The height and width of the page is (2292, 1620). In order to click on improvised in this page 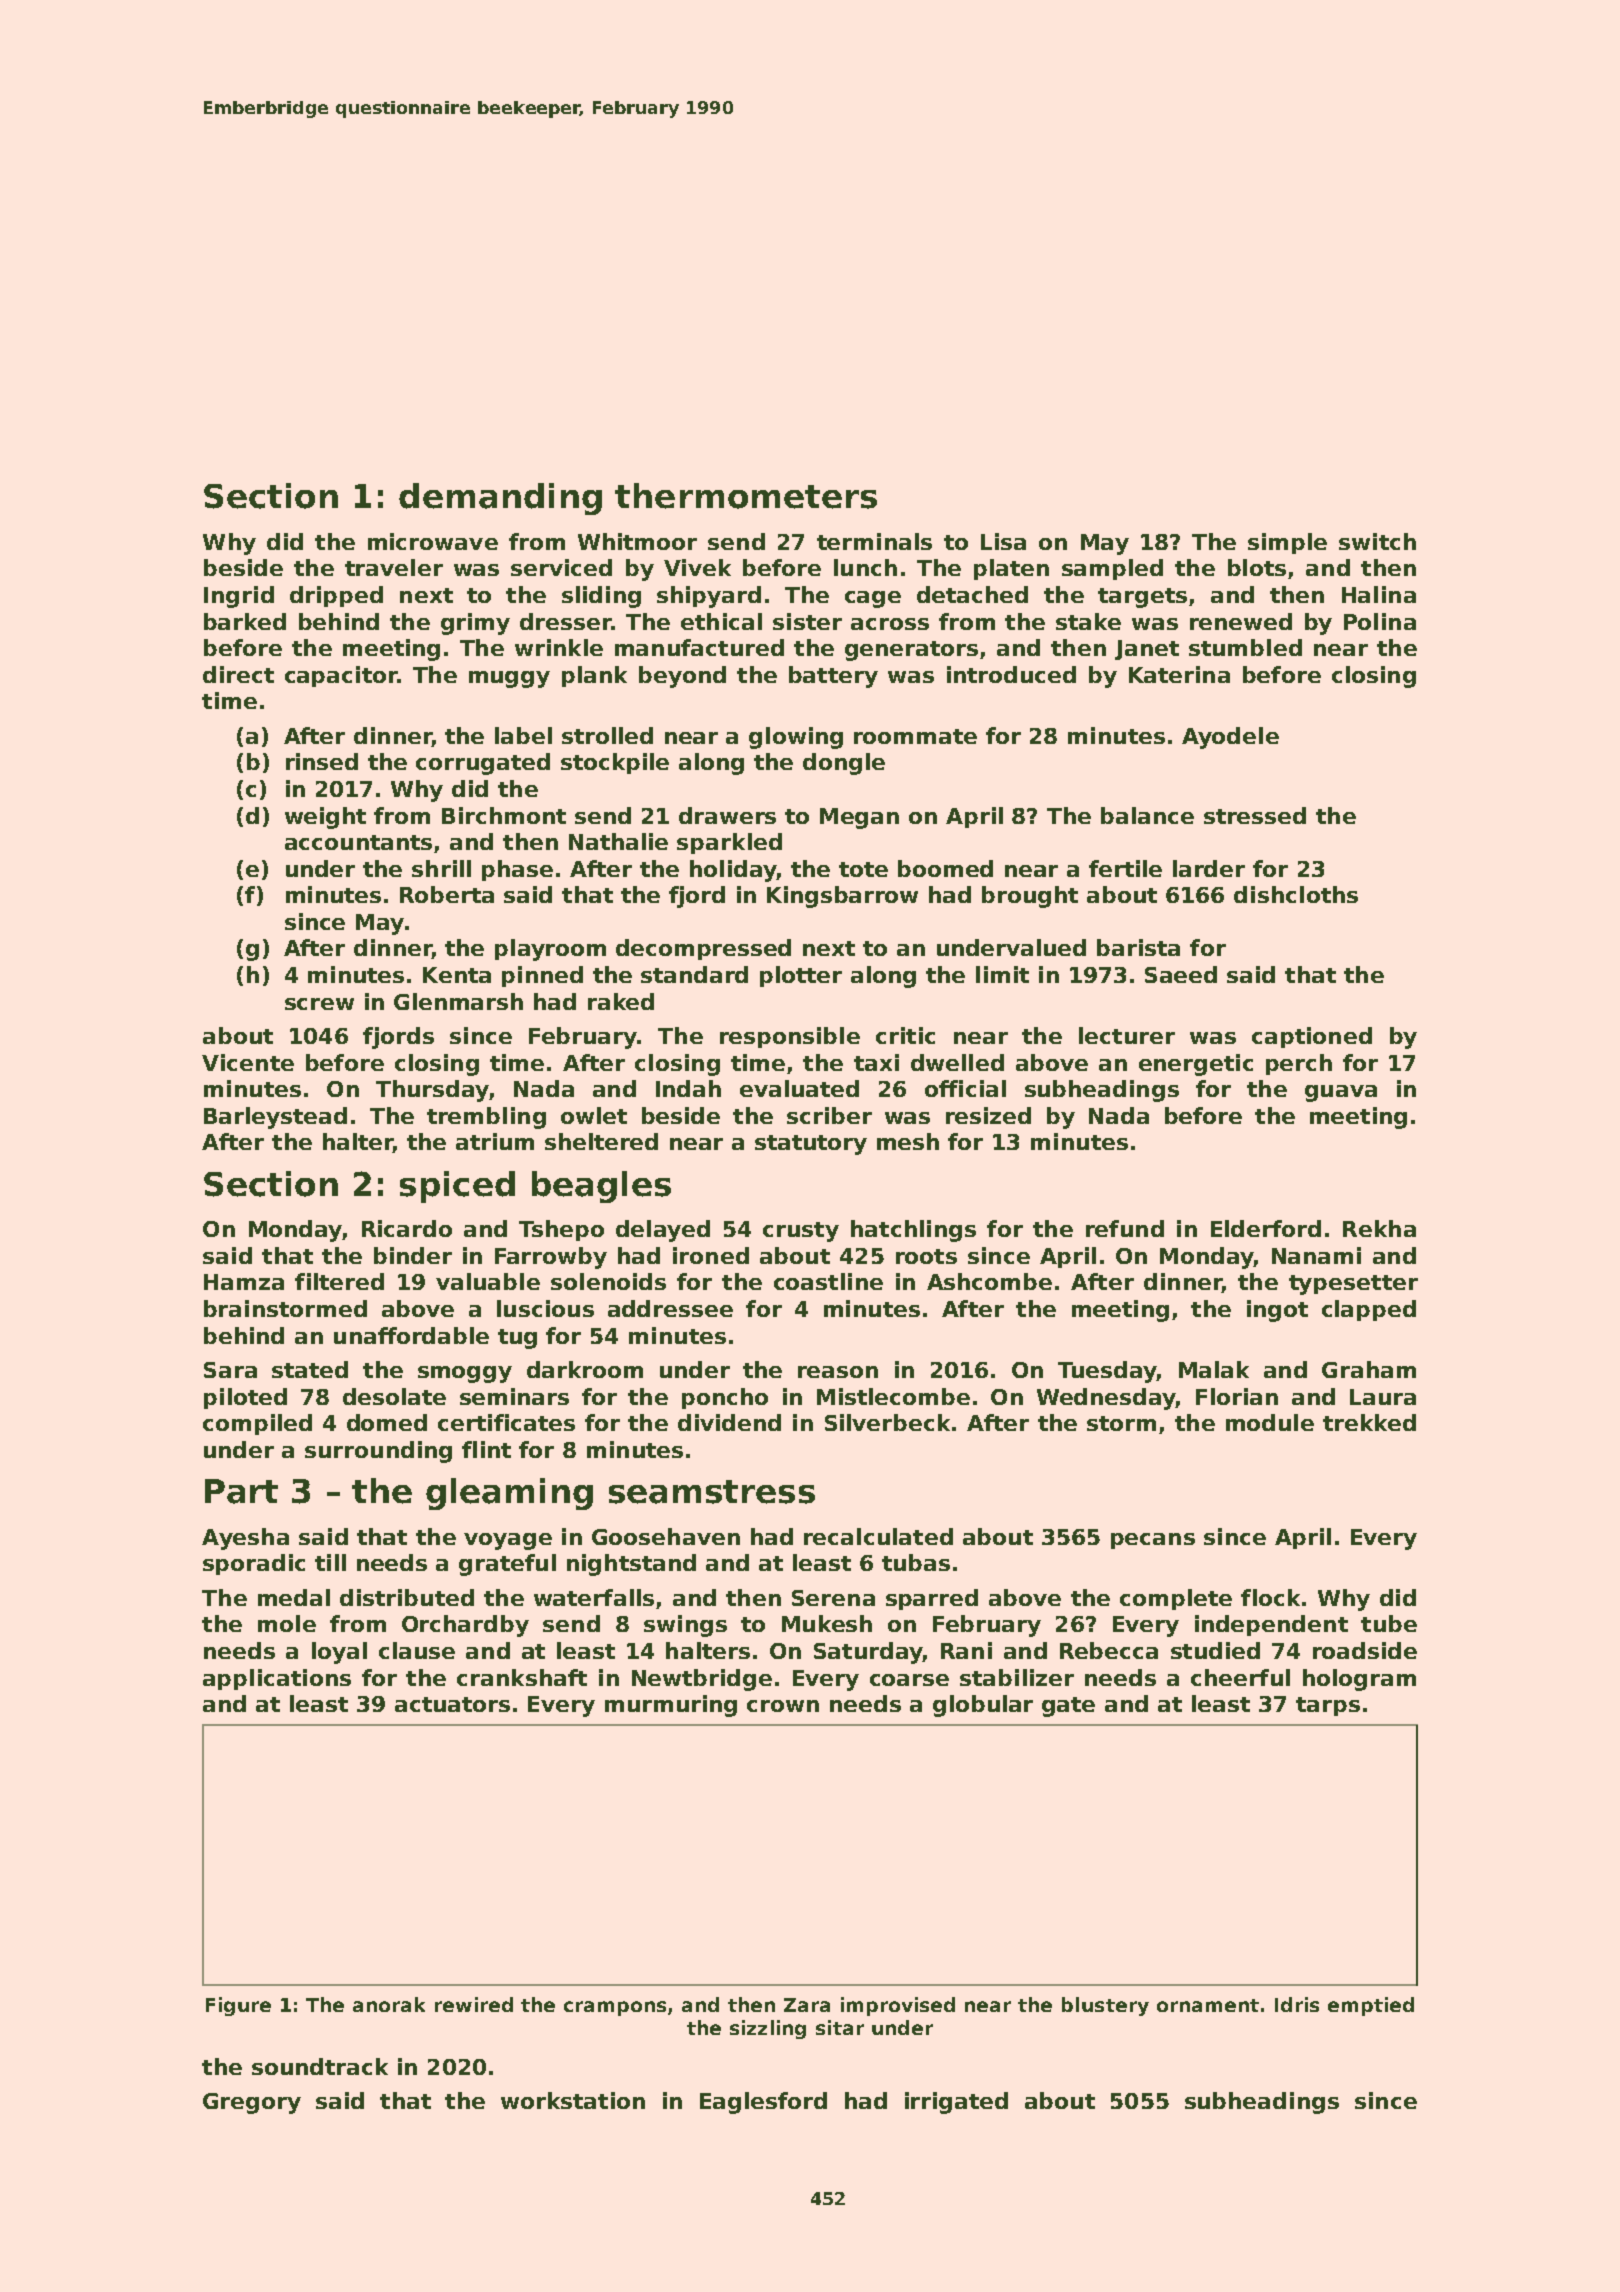, I will do `click(898, 2006)`.
